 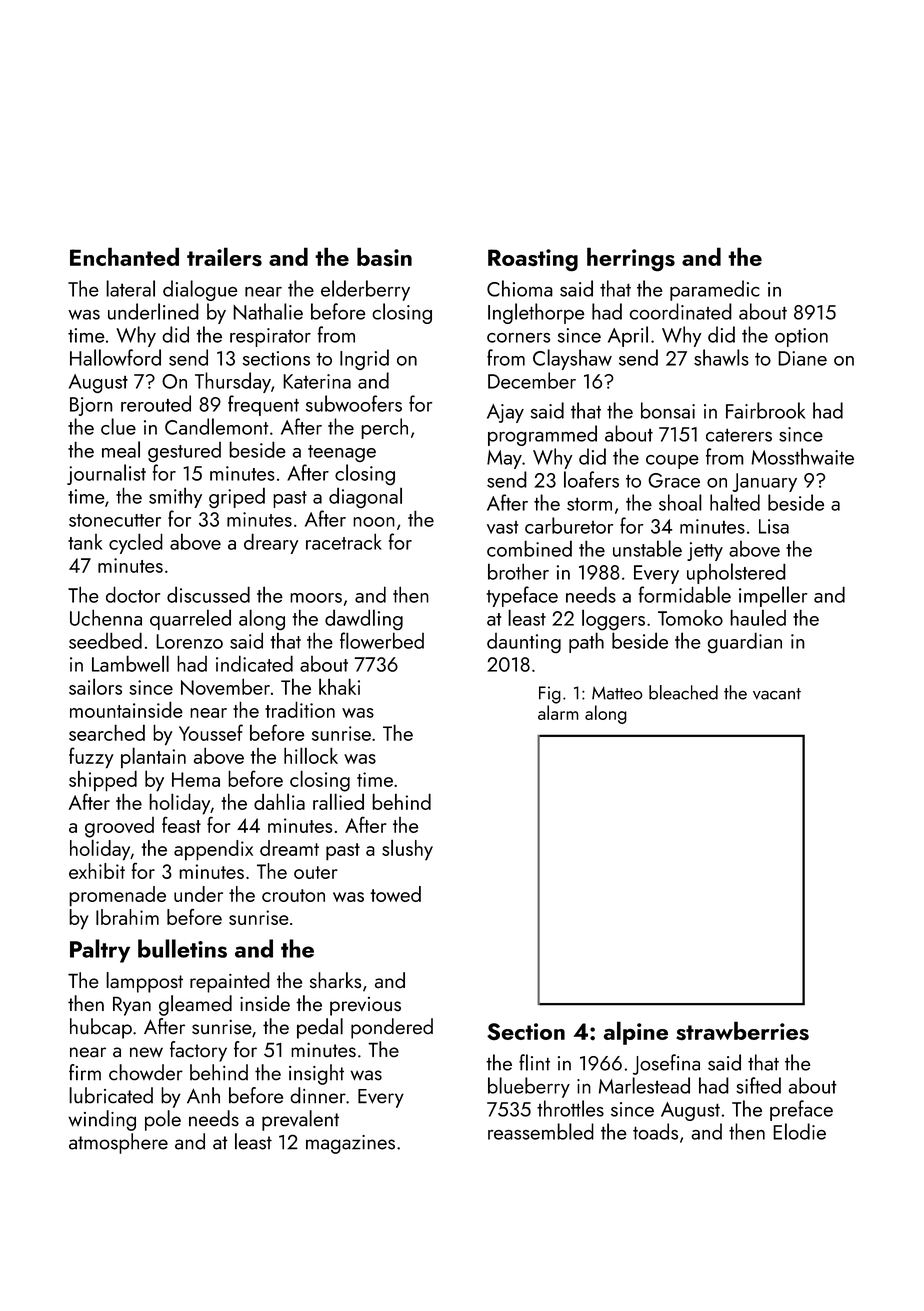 What do you see at coordinates (617, 693) in the screenshot?
I see `Matteo` at bounding box center [617, 693].
